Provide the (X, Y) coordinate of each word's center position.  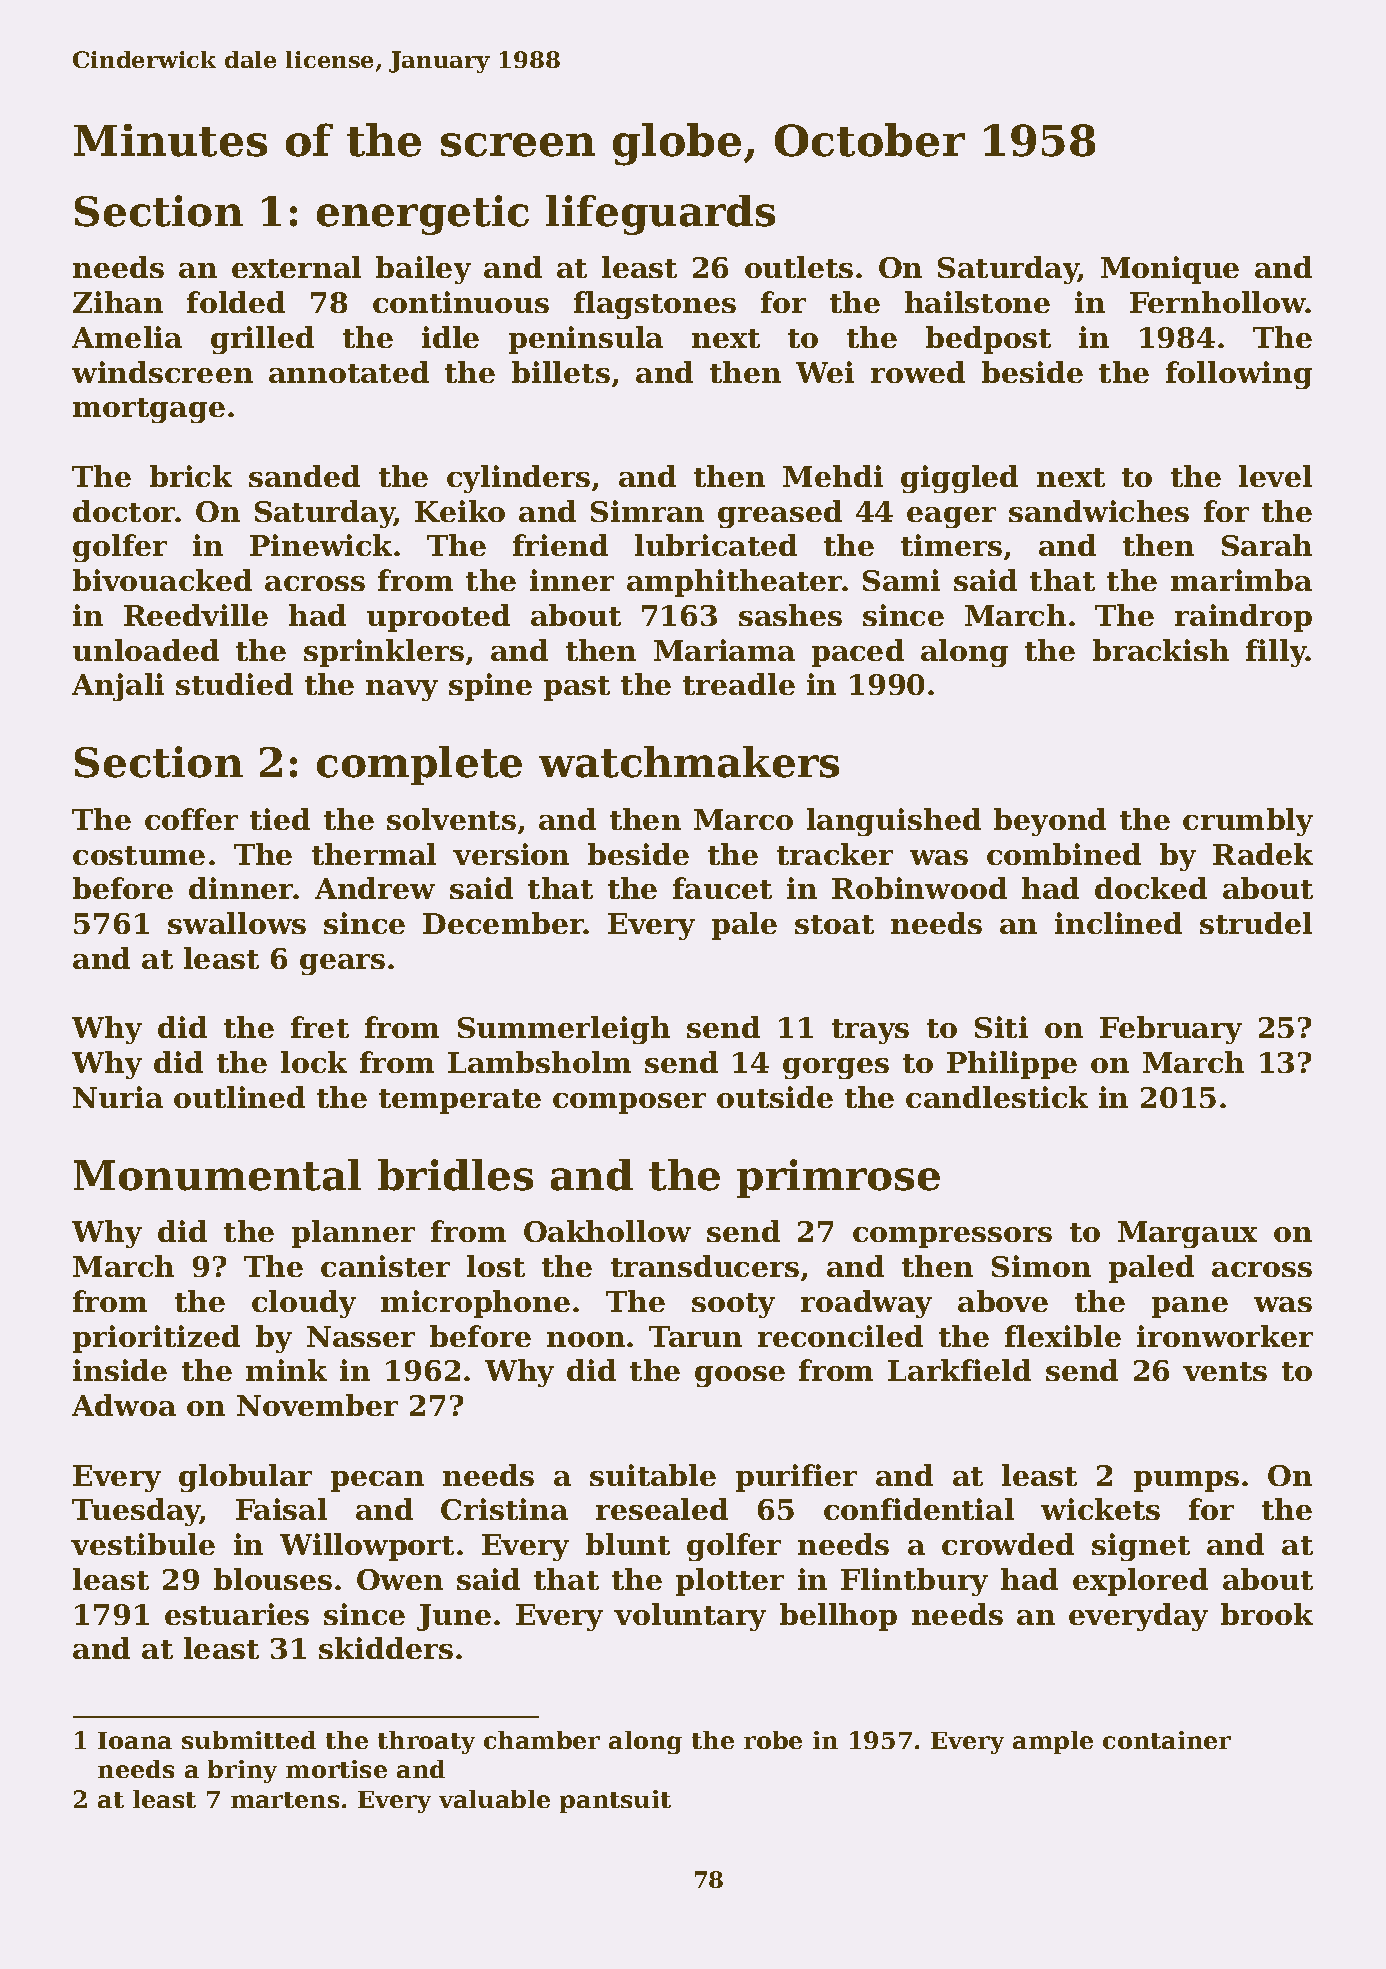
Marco (743, 819)
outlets (799, 267)
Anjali (118, 687)
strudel (1256, 923)
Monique (1170, 270)
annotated (349, 372)
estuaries (237, 1614)
